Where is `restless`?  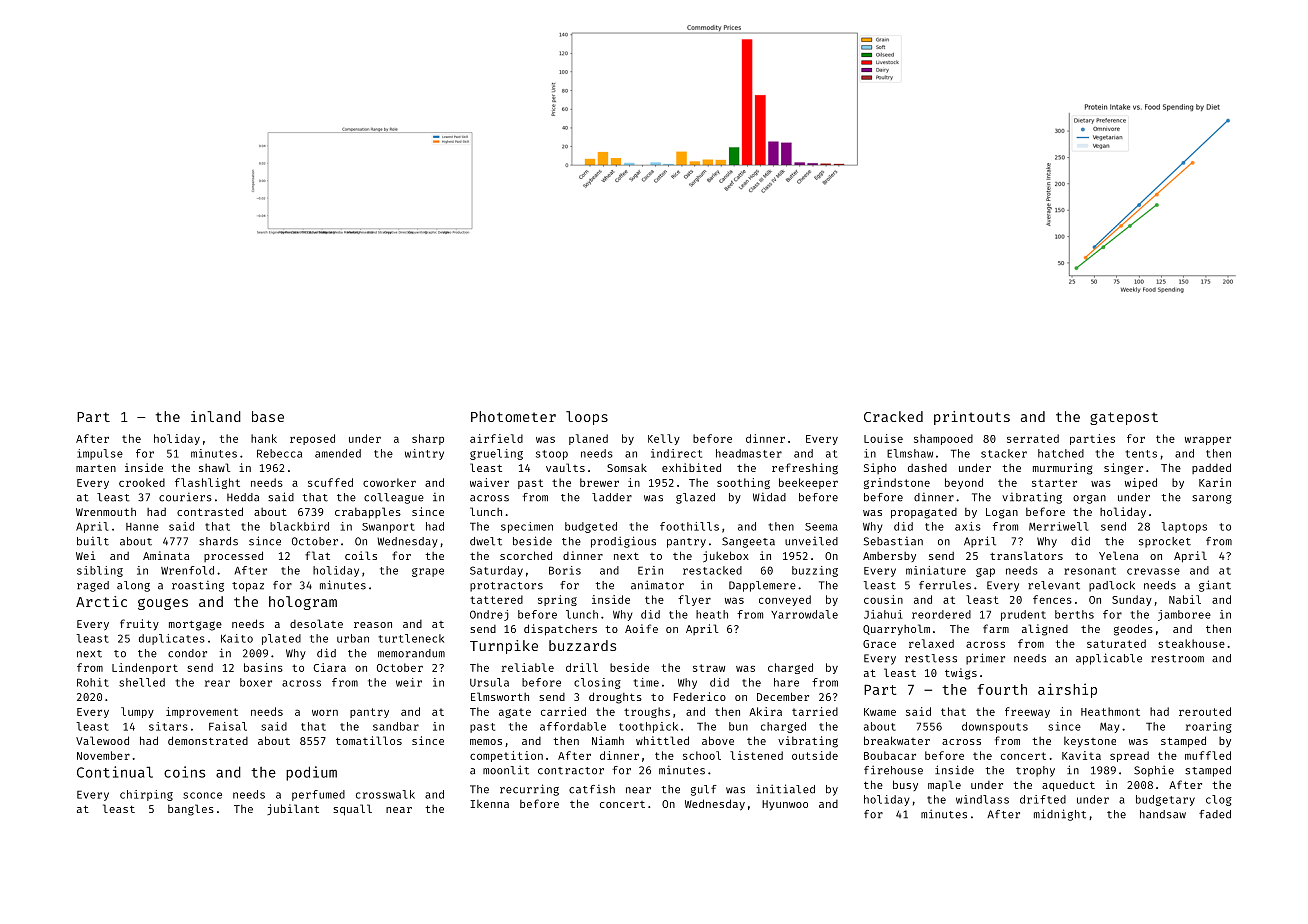 restless is located at coordinates (931, 658).
